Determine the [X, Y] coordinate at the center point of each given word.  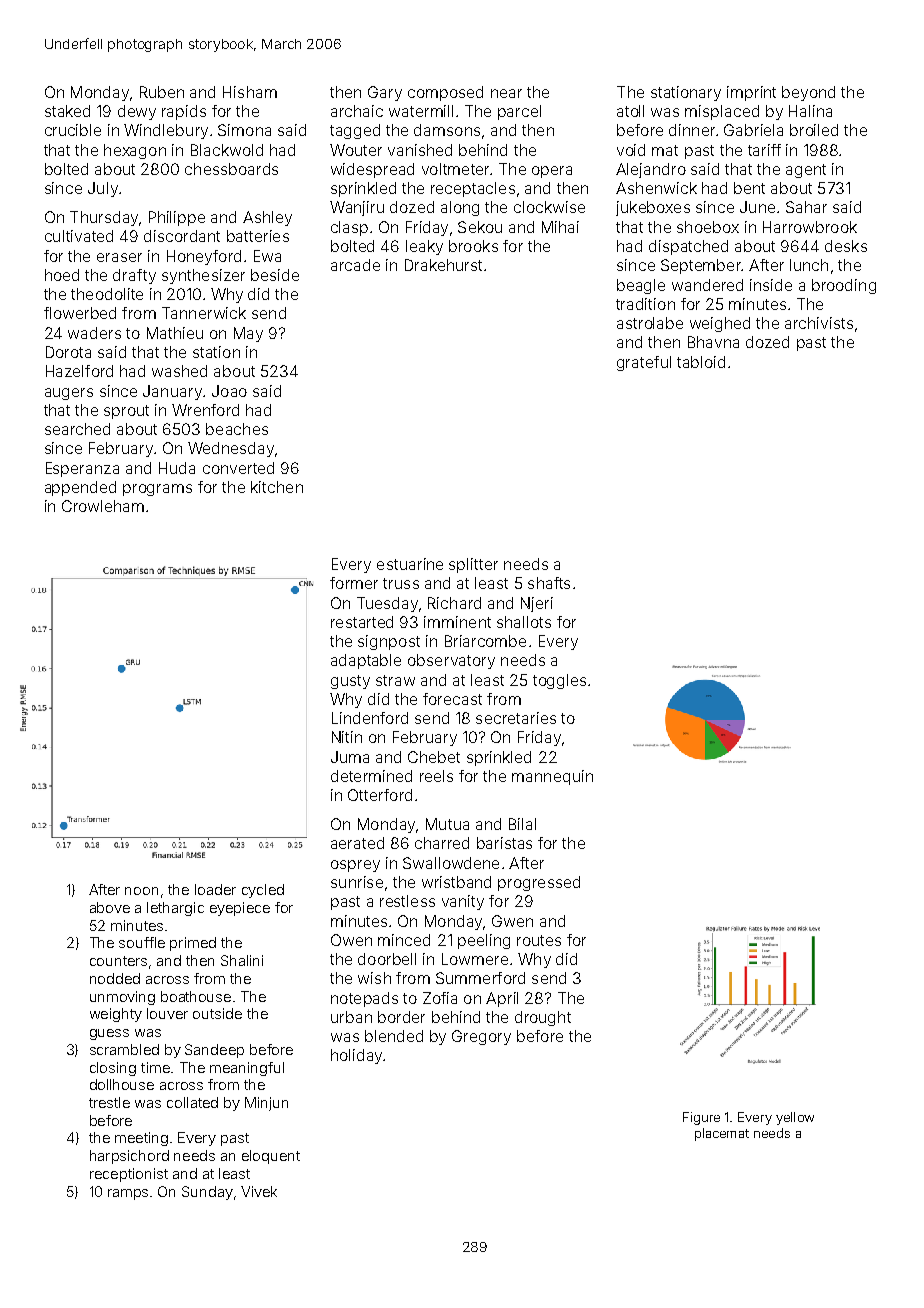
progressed [539, 883]
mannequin [552, 777]
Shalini [242, 960]
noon [141, 891]
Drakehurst [443, 265]
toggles [559, 681]
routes [539, 940]
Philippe [177, 218]
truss [401, 583]
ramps [128, 1194]
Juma [350, 757]
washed [179, 371]
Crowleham [103, 506]
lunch [809, 265]
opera [552, 172]
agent [806, 171]
